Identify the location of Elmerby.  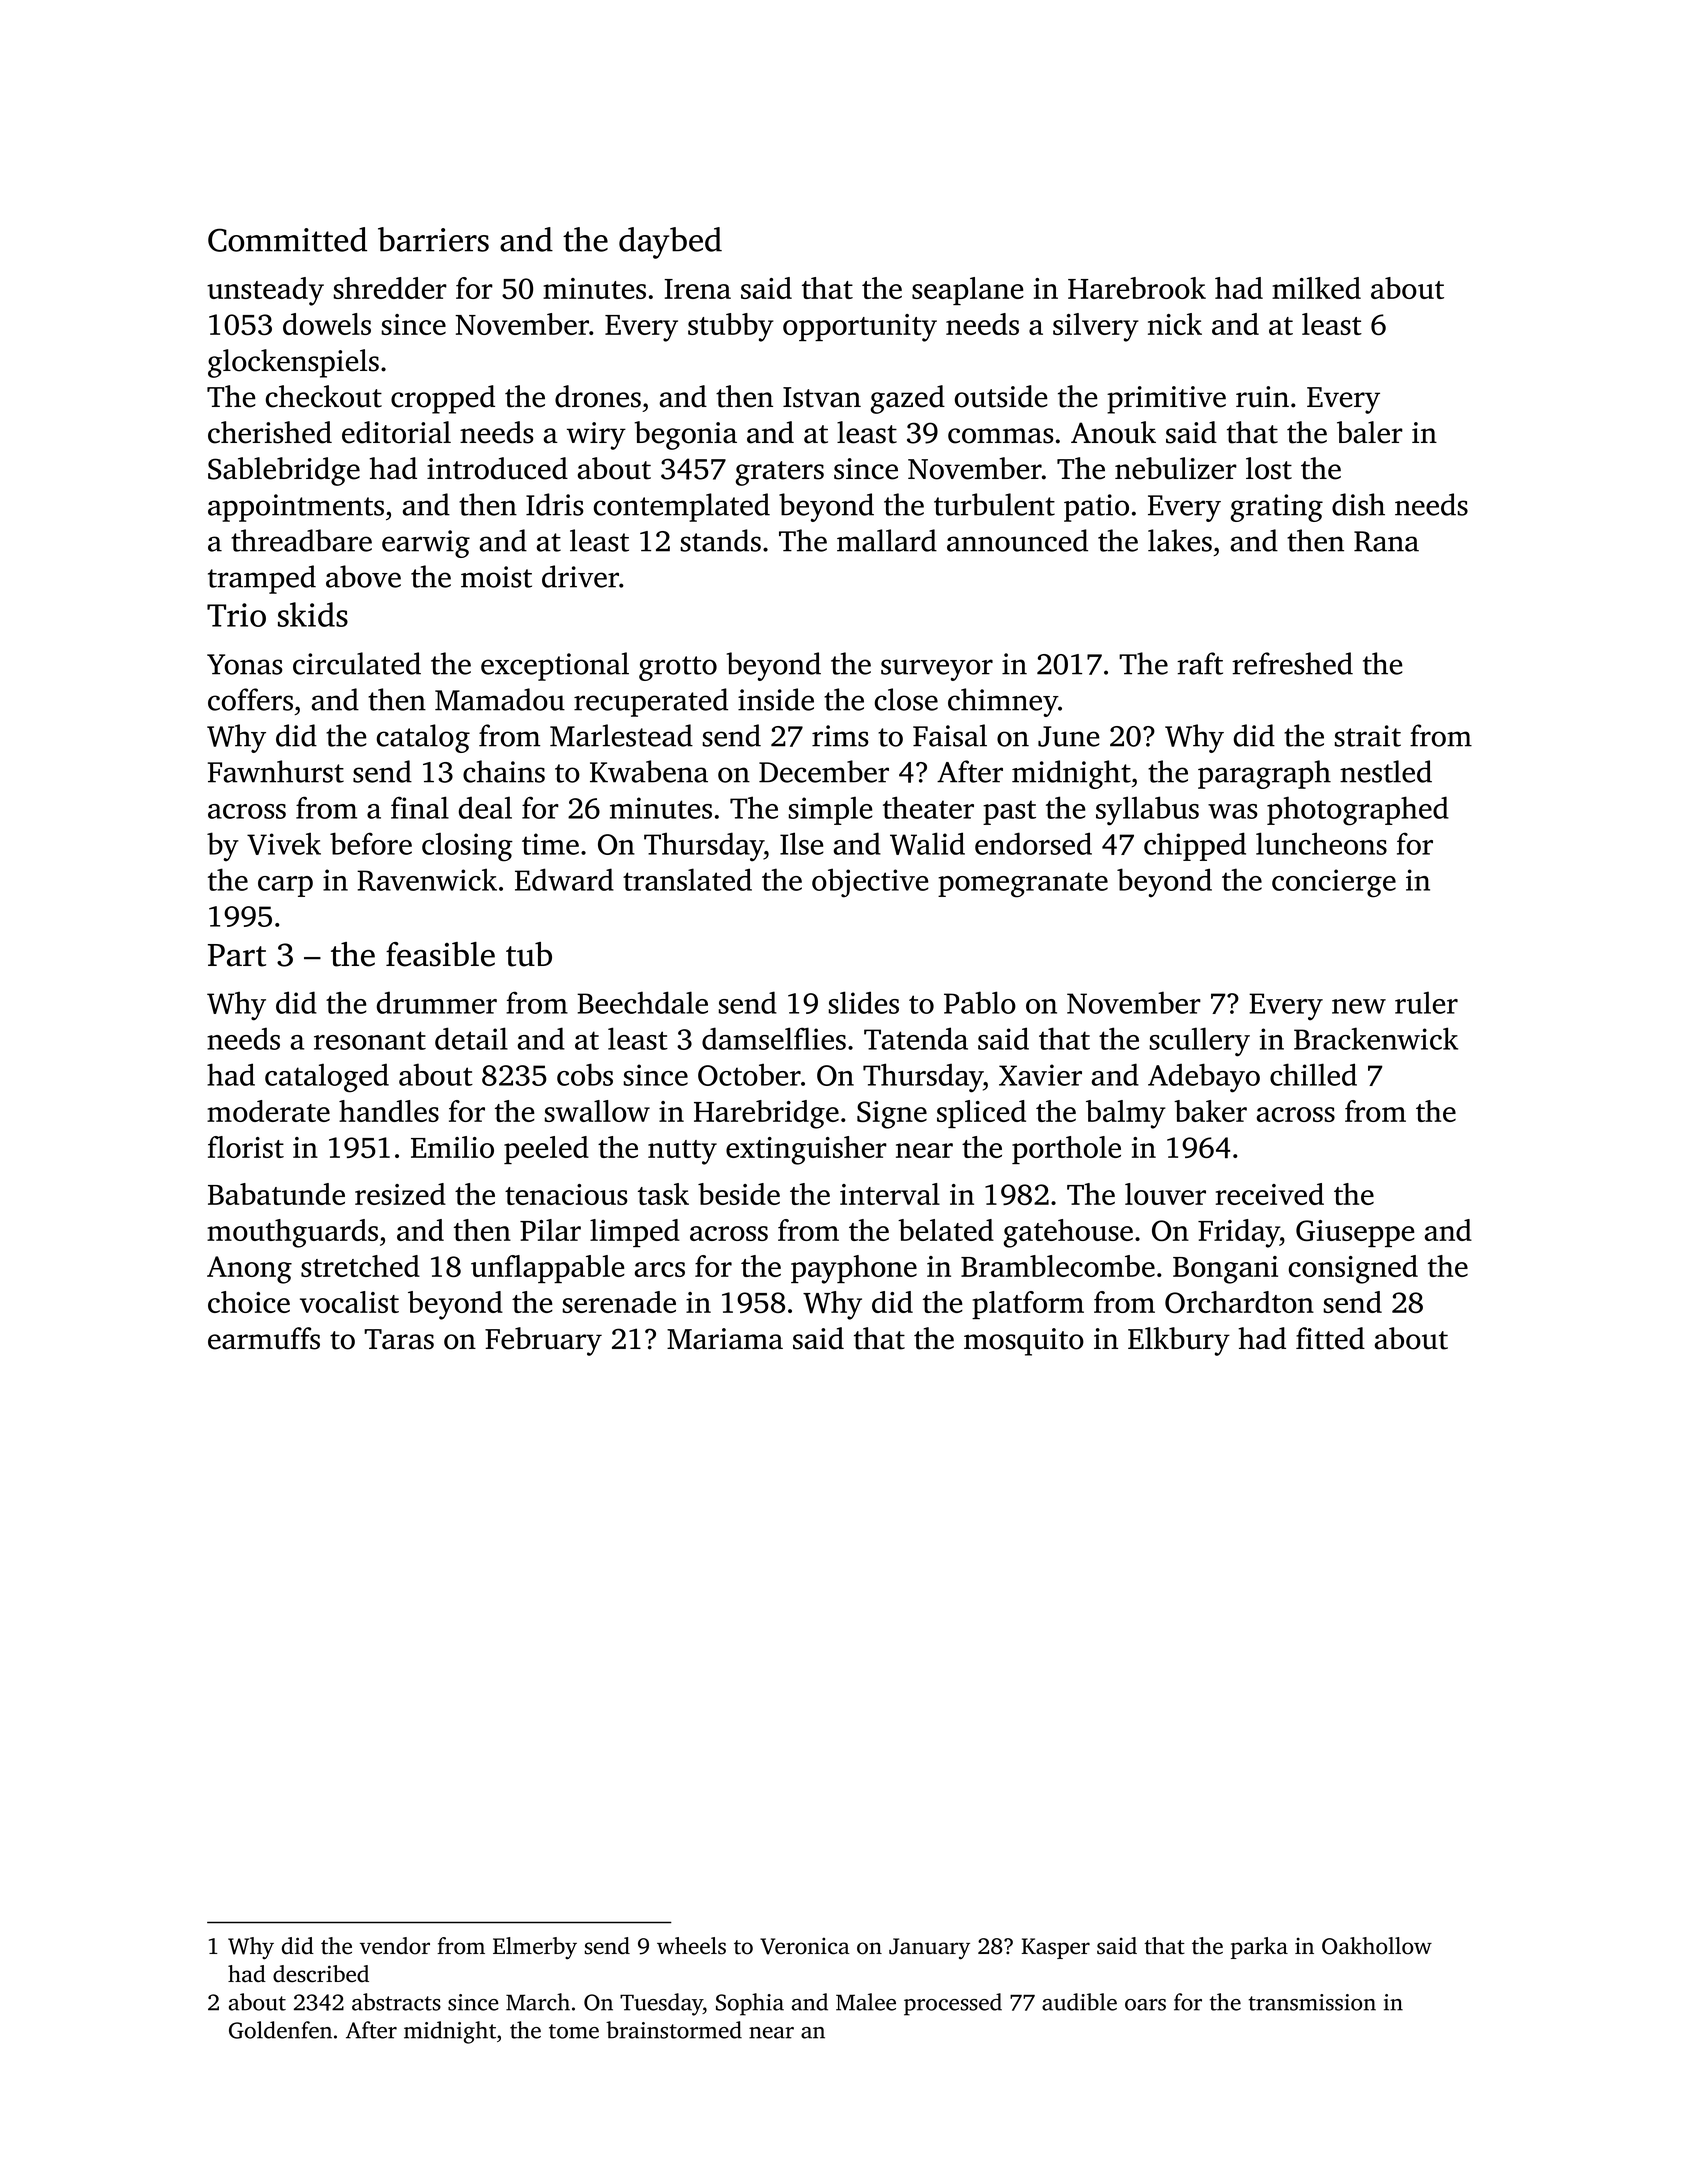
(535, 1948).
